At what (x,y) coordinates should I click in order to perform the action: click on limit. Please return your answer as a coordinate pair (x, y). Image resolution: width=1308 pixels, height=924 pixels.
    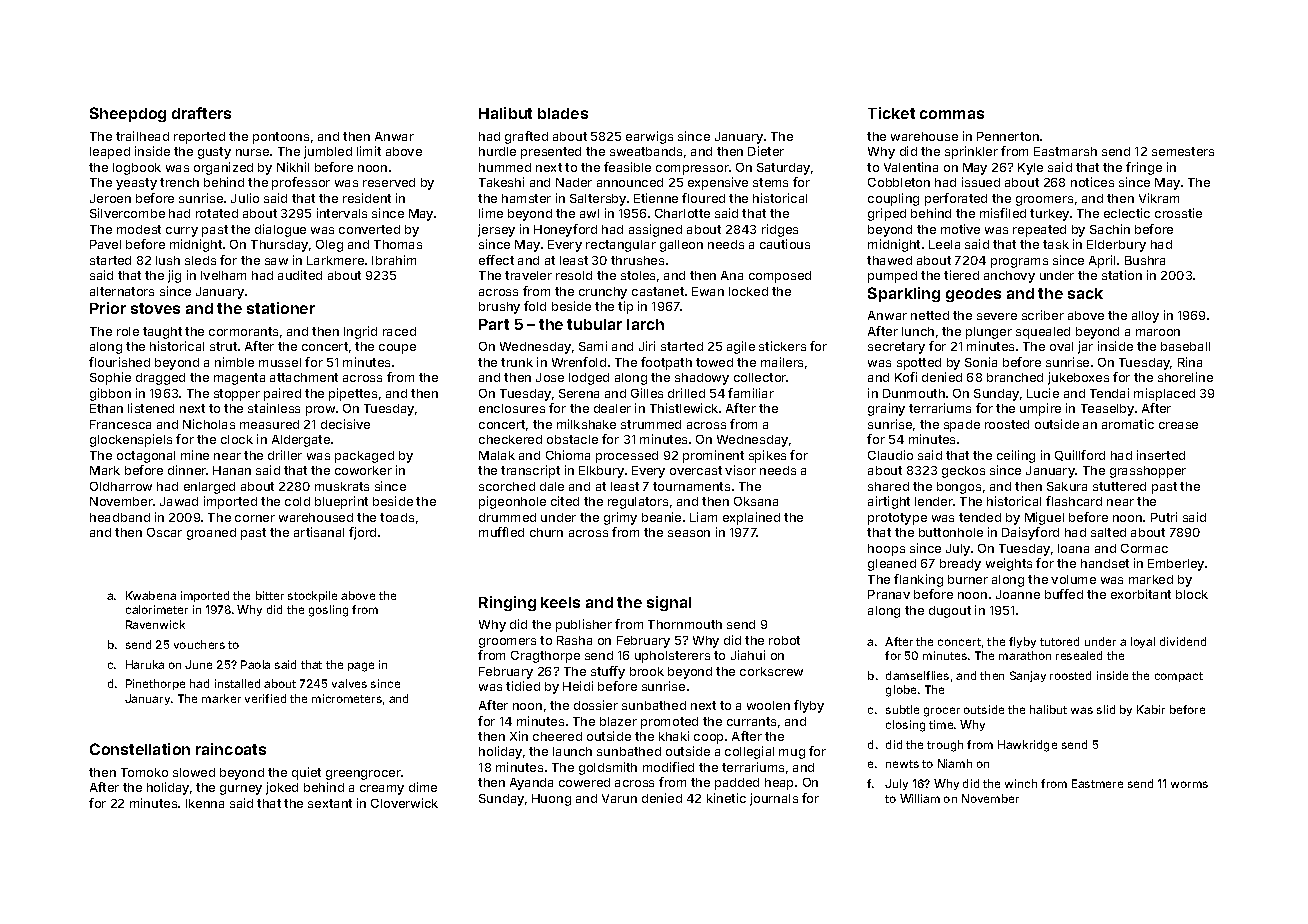
    Looking at the image, I should click on (369, 151).
